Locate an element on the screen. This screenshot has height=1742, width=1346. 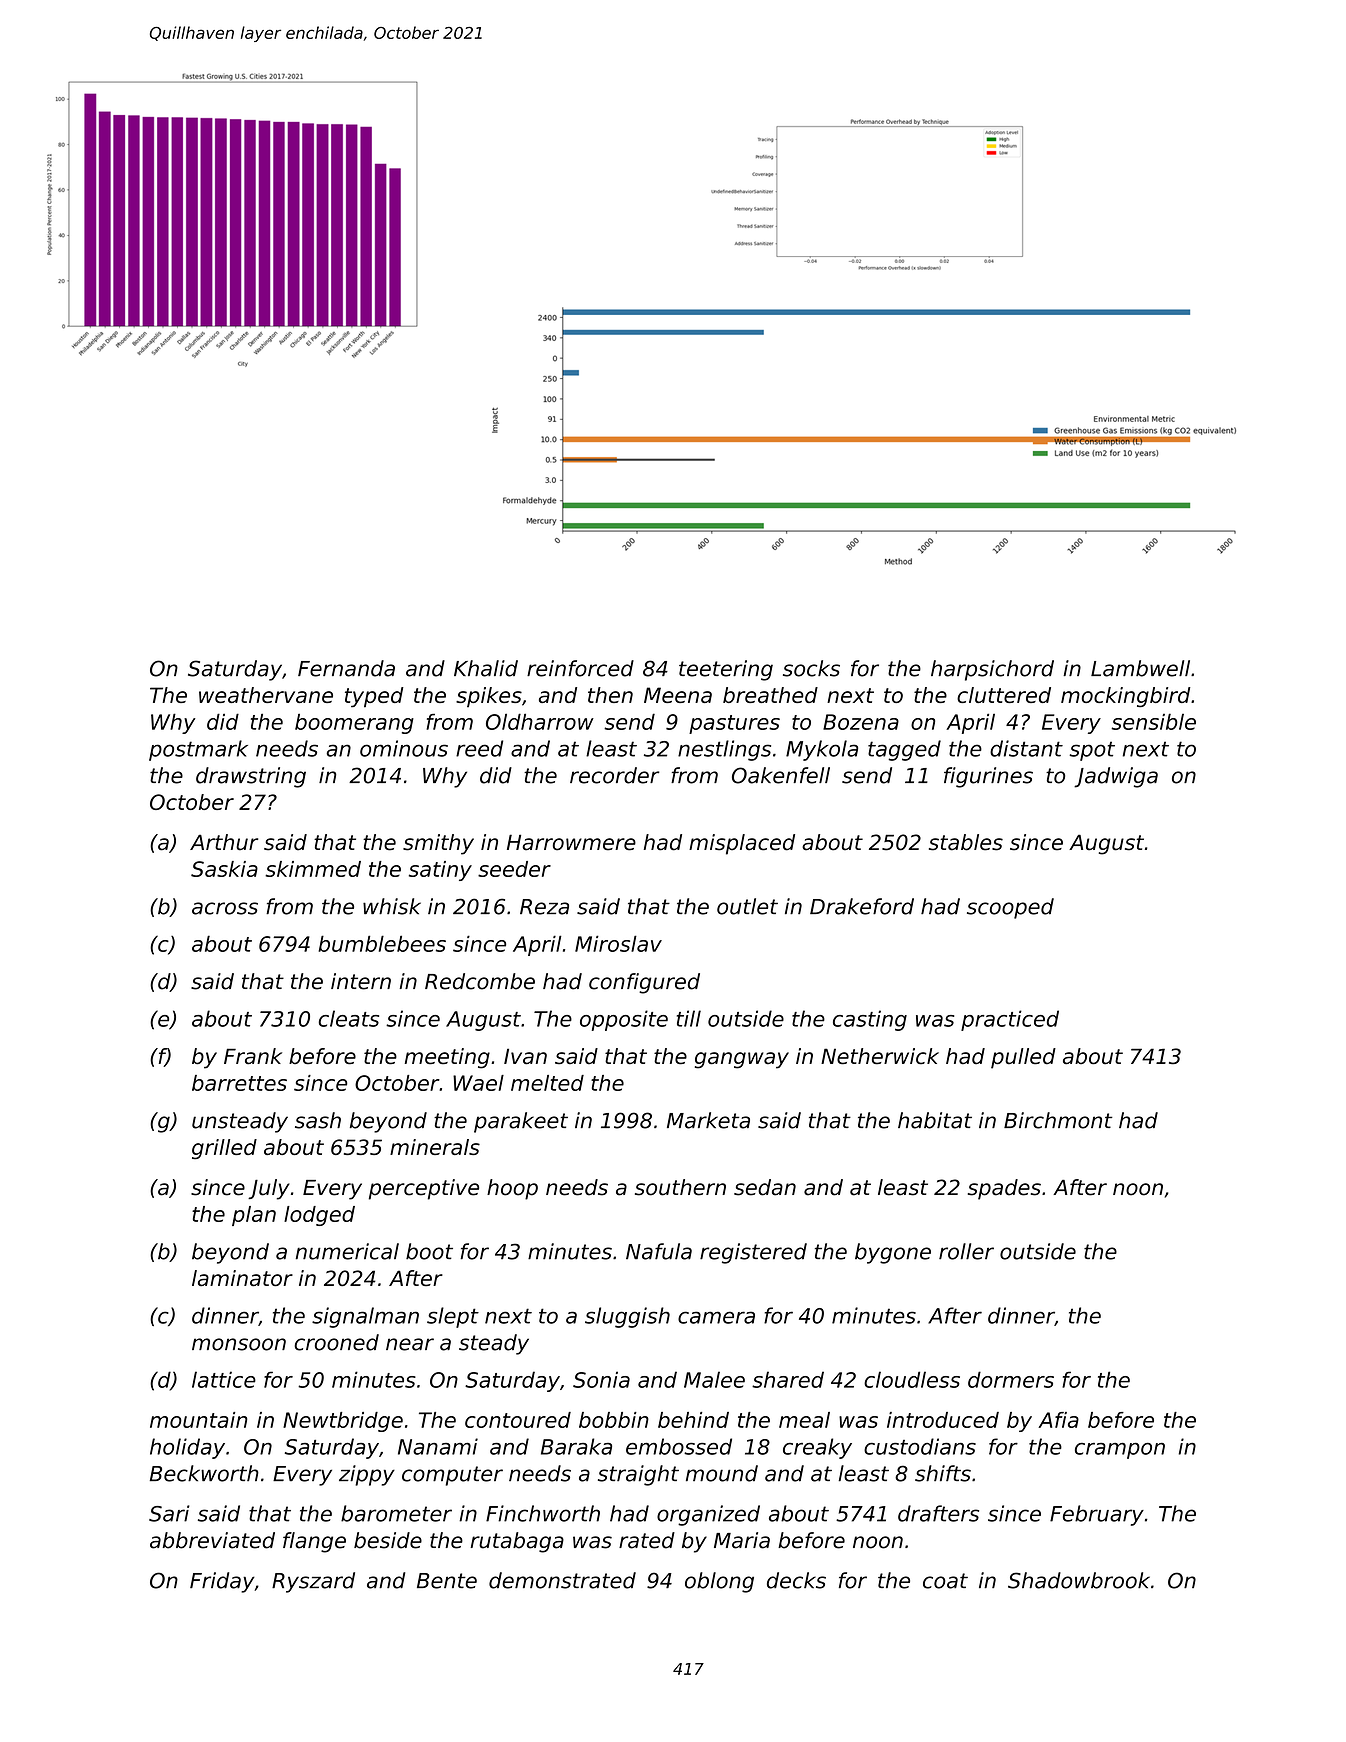
grilled is located at coordinates (224, 1149).
